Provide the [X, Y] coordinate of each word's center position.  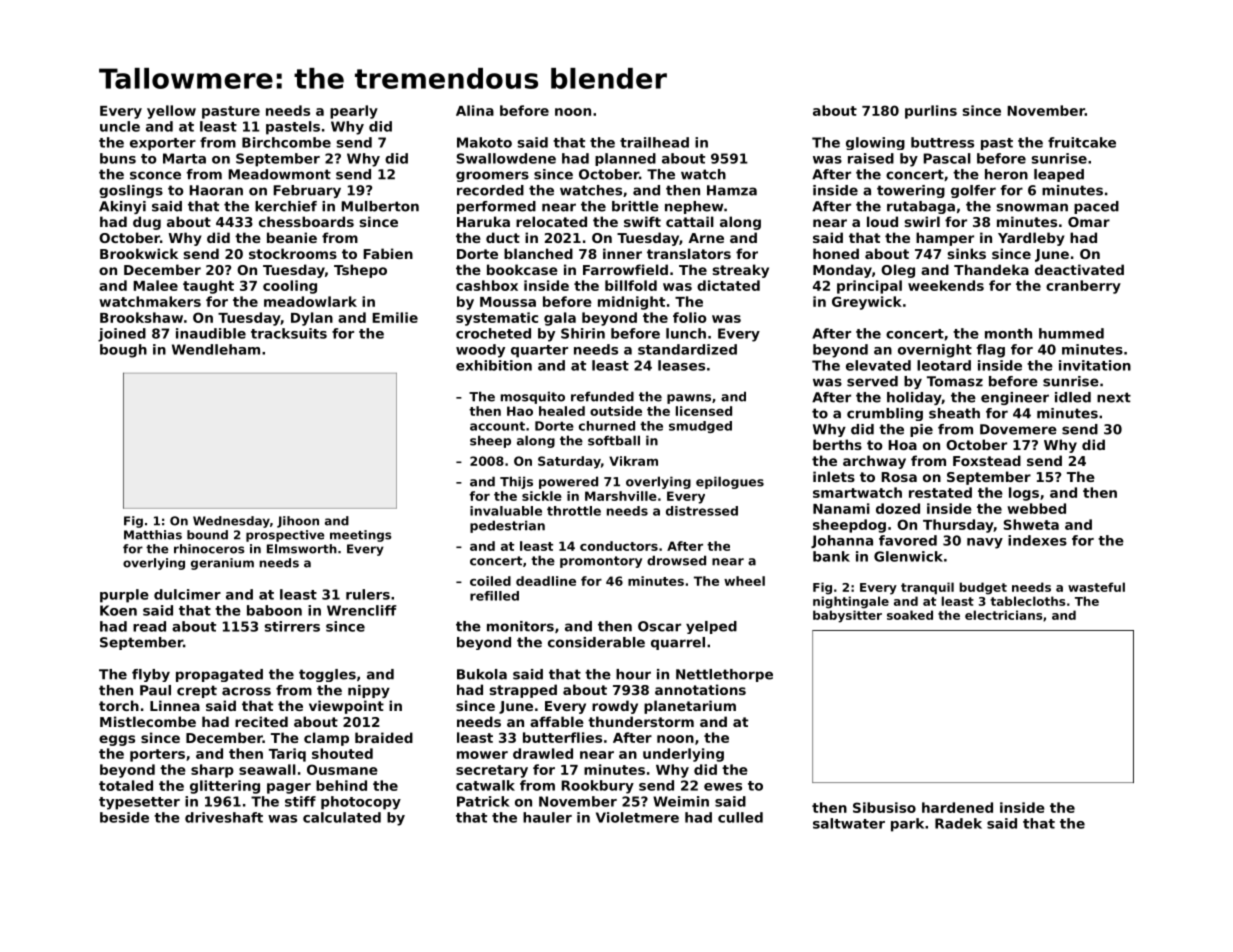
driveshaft [224, 817]
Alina [475, 110]
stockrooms [293, 253]
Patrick [483, 801]
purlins [931, 112]
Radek [958, 823]
